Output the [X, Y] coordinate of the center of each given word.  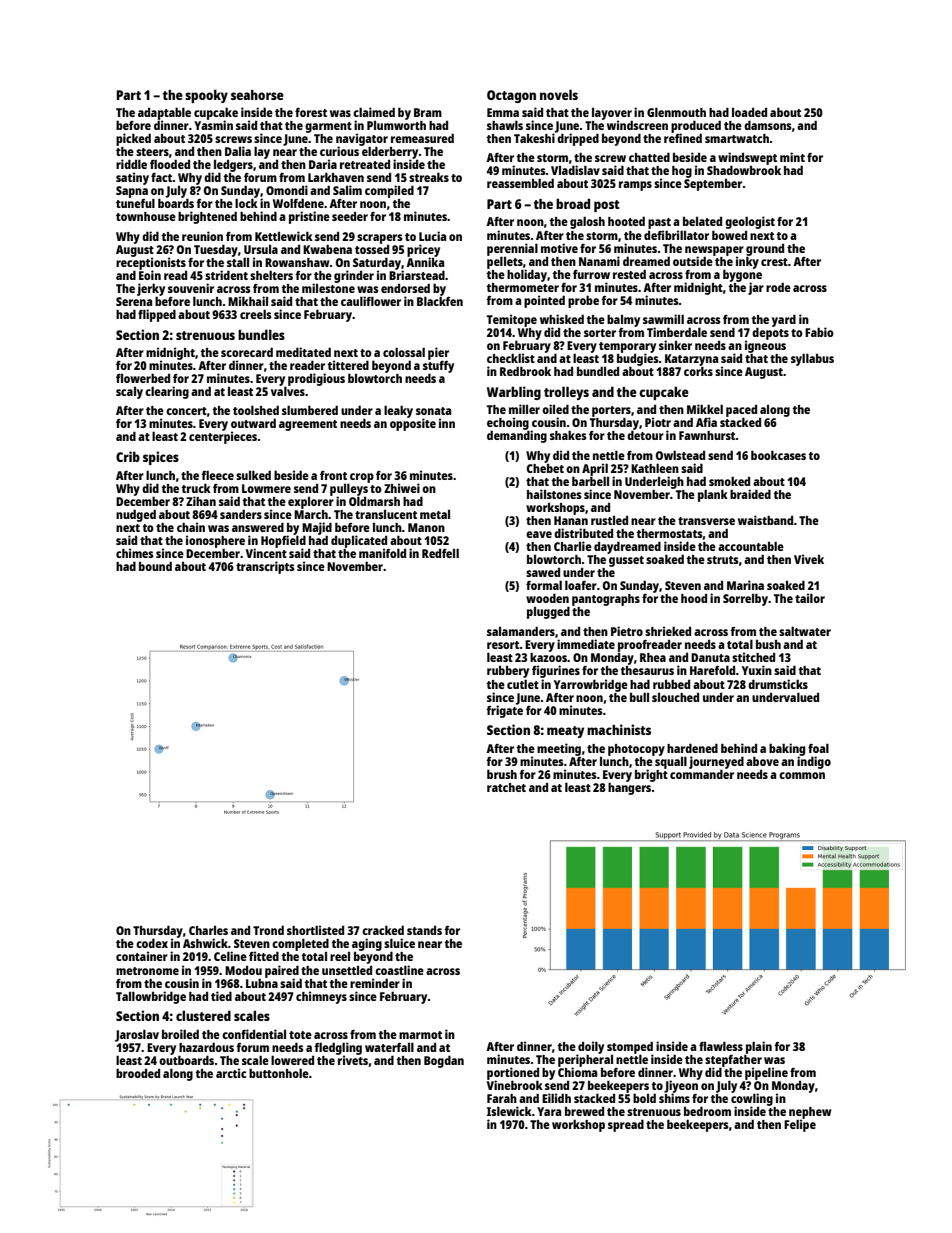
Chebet [545, 468]
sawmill [663, 319]
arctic [231, 1073]
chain [191, 527]
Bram [428, 112]
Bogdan [444, 1061]
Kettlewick [284, 236]
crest [774, 262]
